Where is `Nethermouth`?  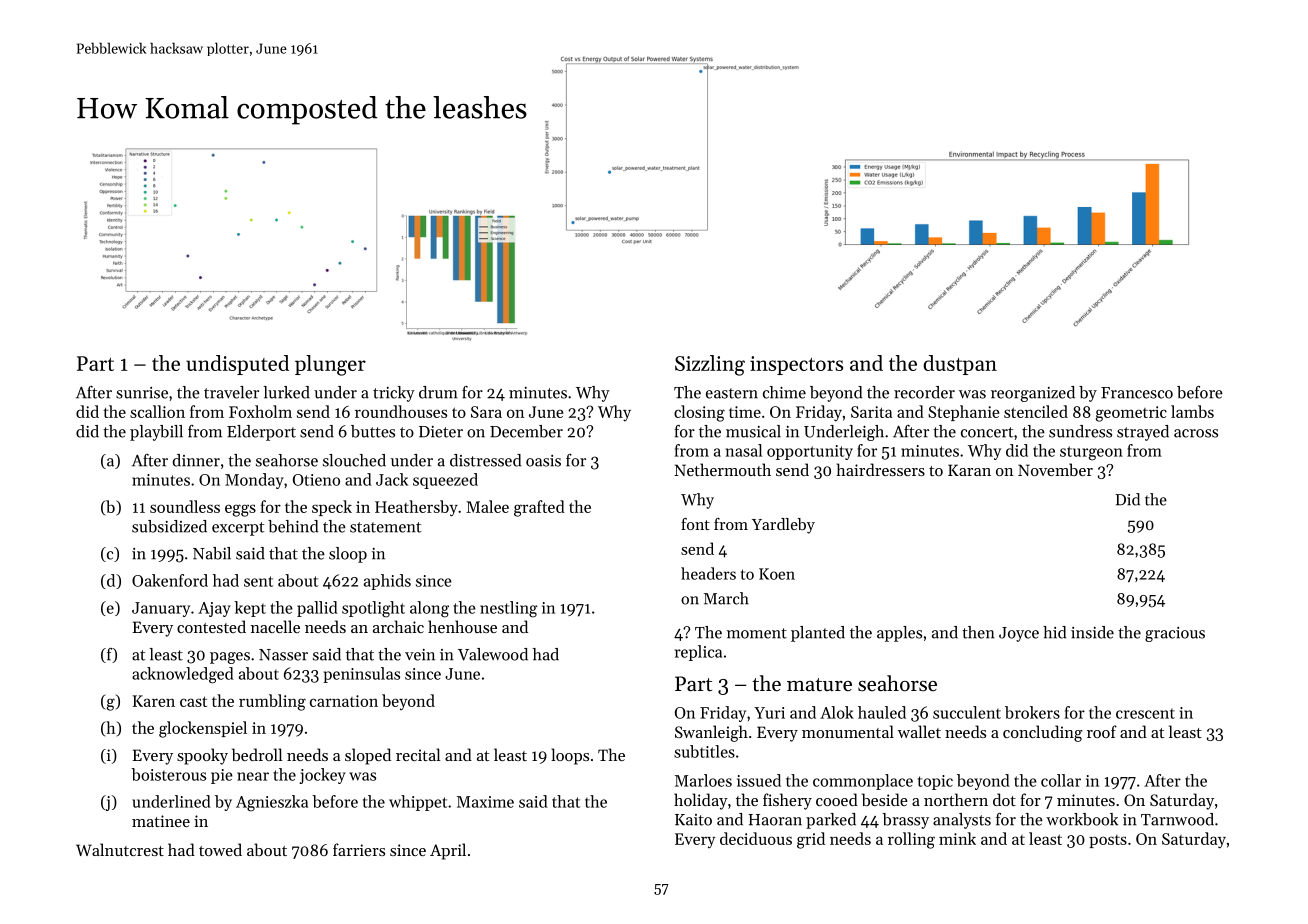 Nethermouth is located at coordinates (722, 469).
